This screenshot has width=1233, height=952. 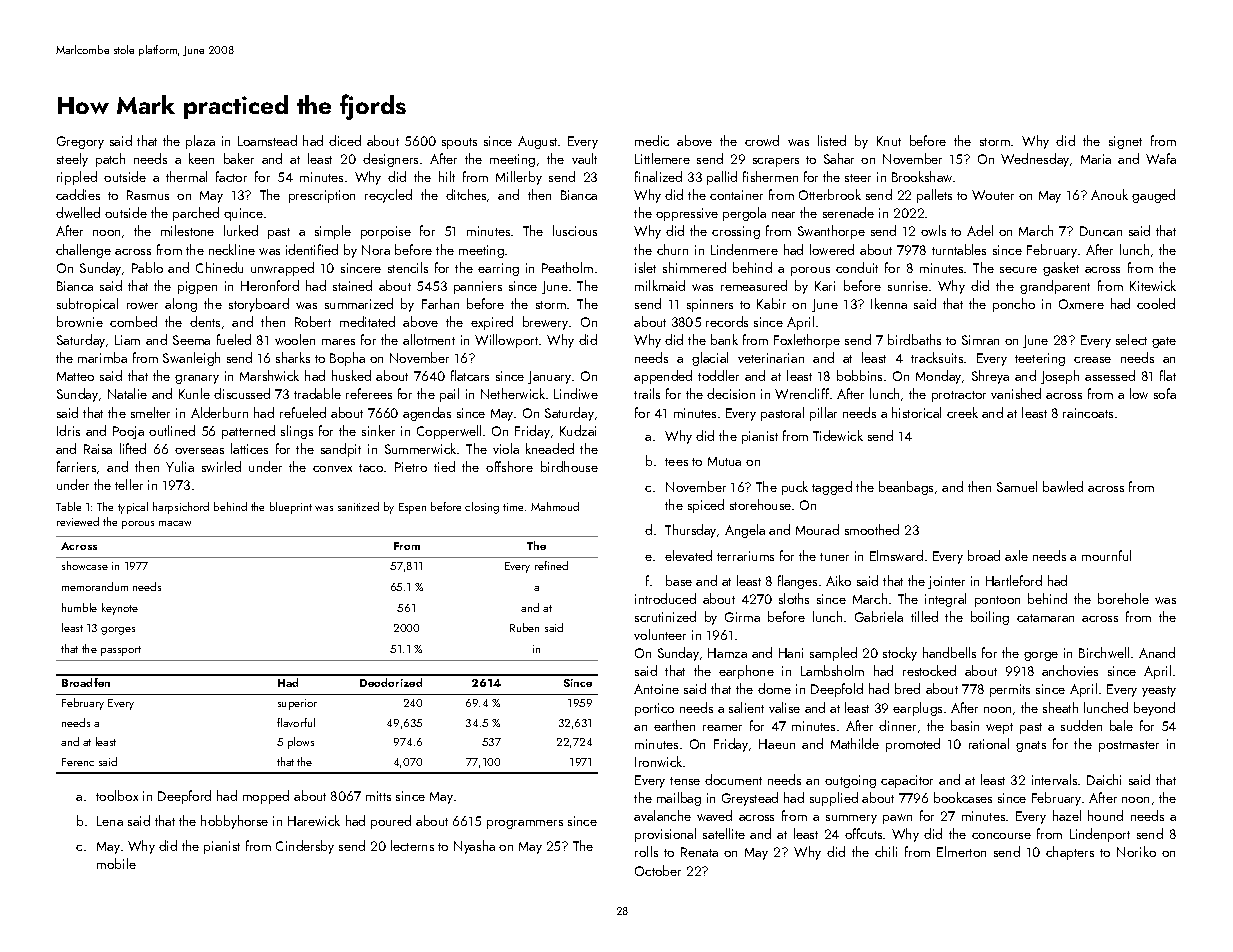 I want to click on steer, so click(x=858, y=178).
